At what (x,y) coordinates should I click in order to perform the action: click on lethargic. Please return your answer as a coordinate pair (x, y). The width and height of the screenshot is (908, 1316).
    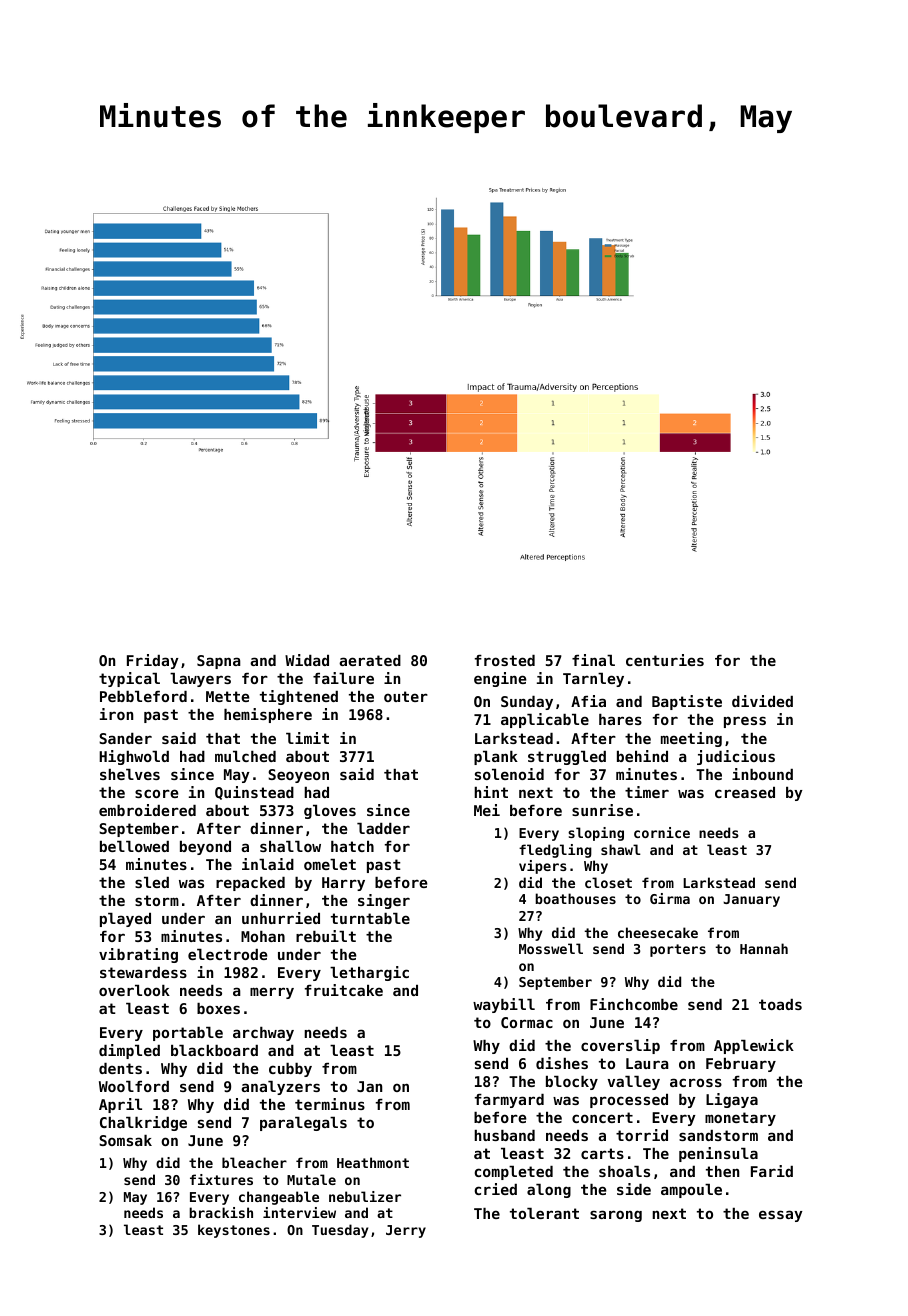
    Looking at the image, I should click on (369, 973).
